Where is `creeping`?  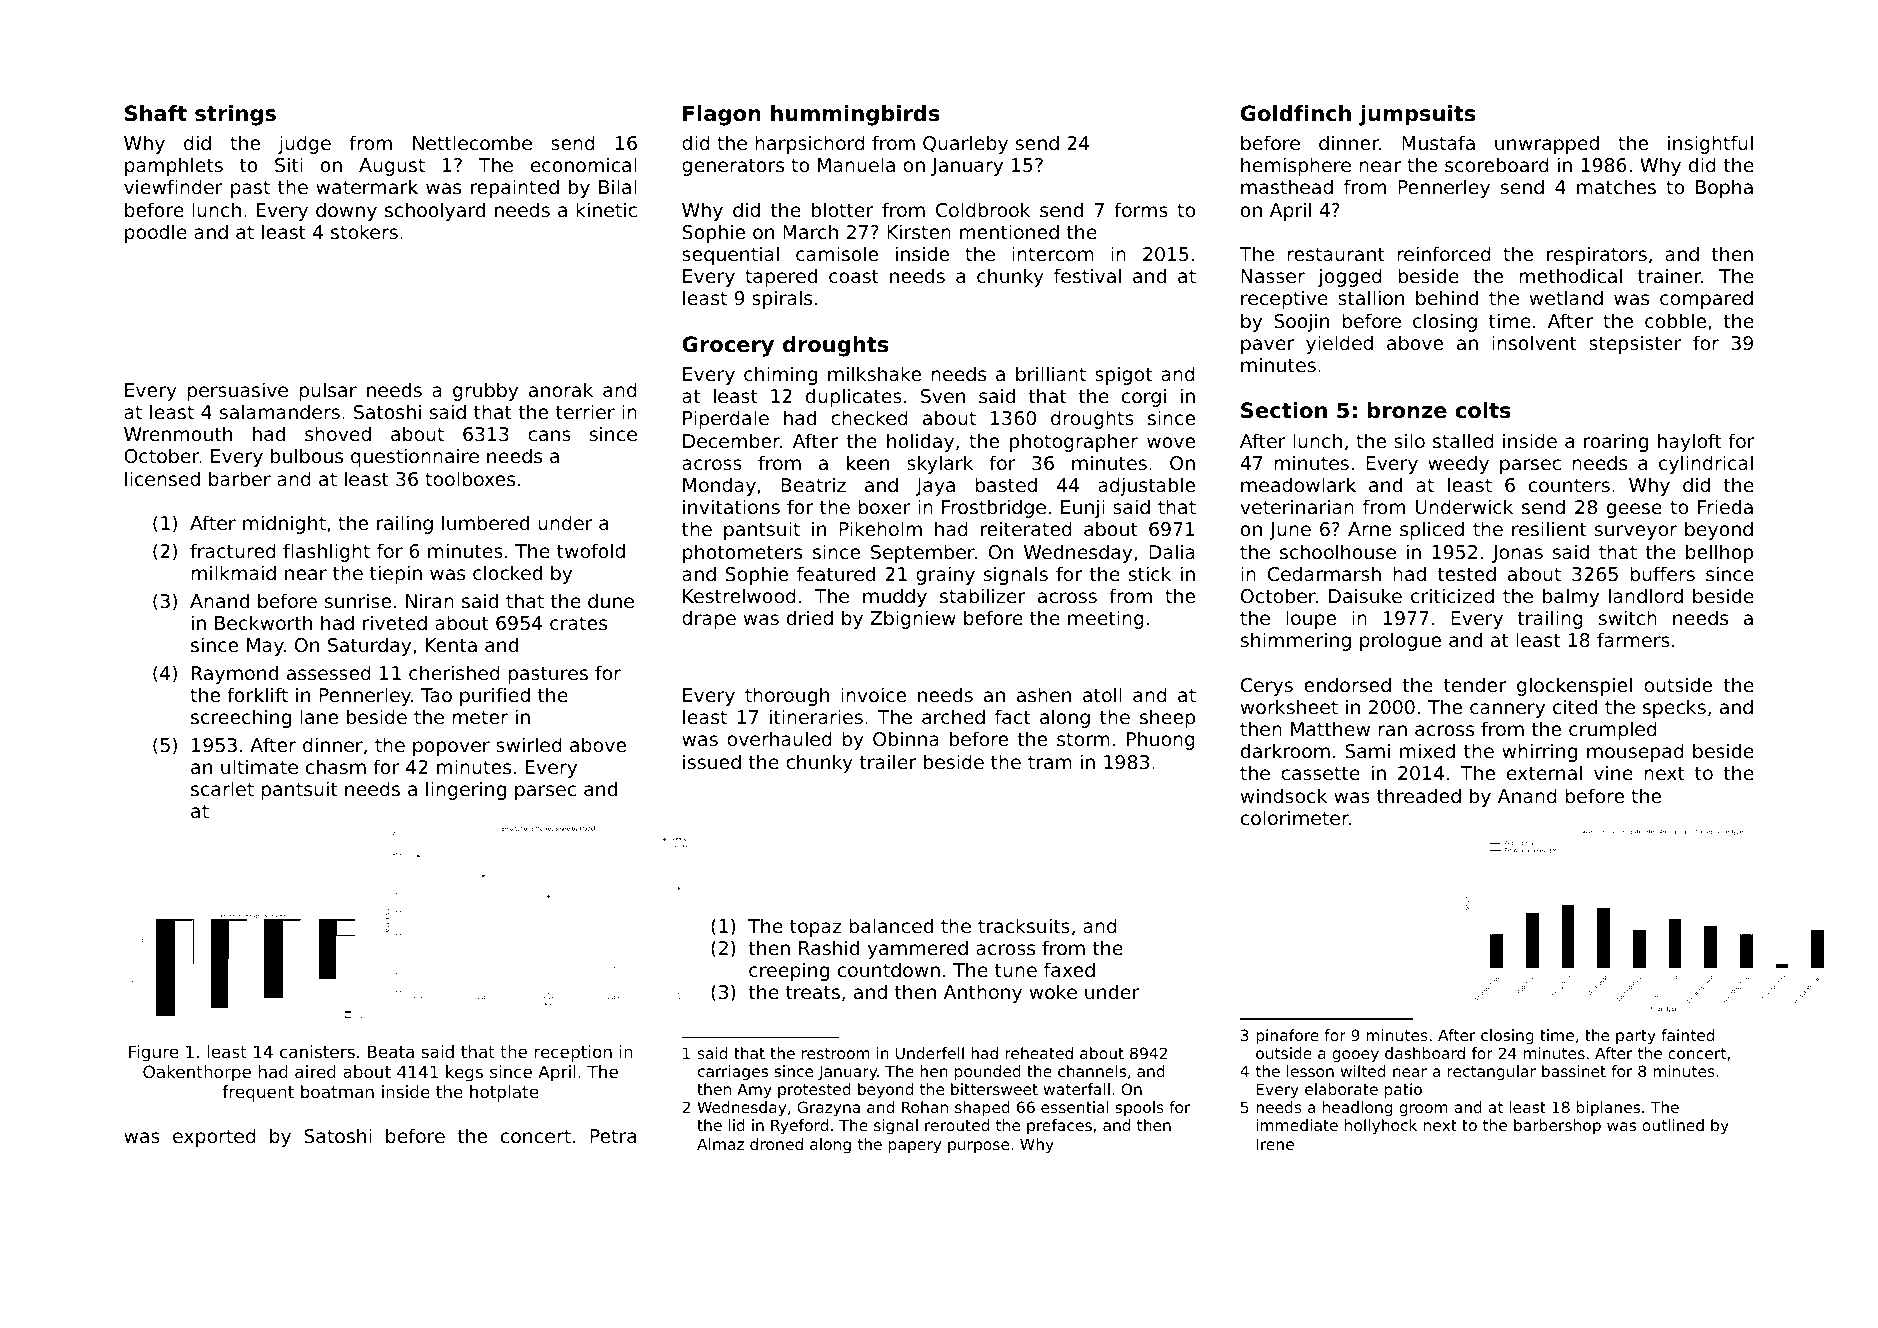 creeping is located at coordinates (789, 971).
